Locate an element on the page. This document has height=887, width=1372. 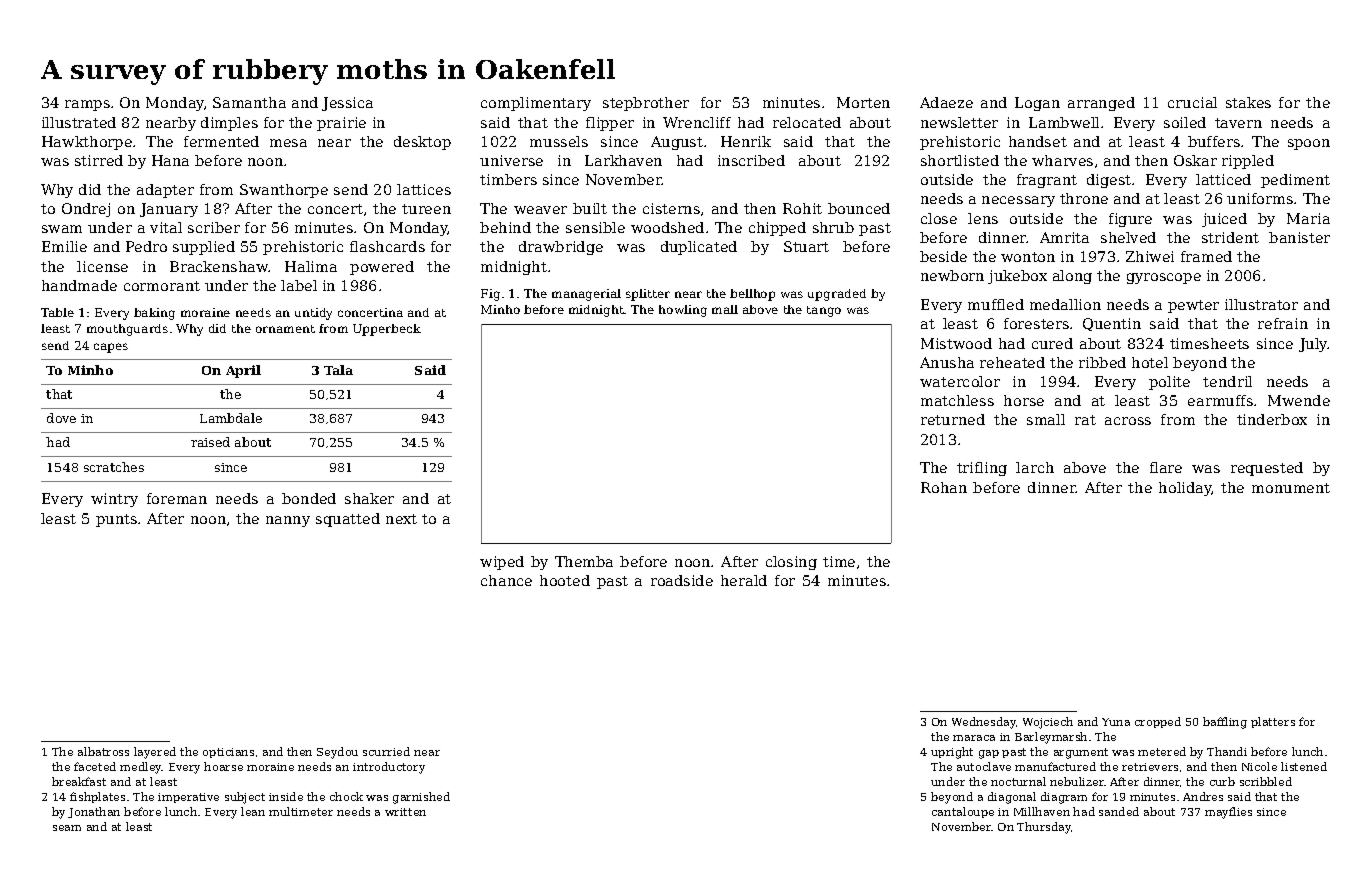
herald is located at coordinates (744, 580).
